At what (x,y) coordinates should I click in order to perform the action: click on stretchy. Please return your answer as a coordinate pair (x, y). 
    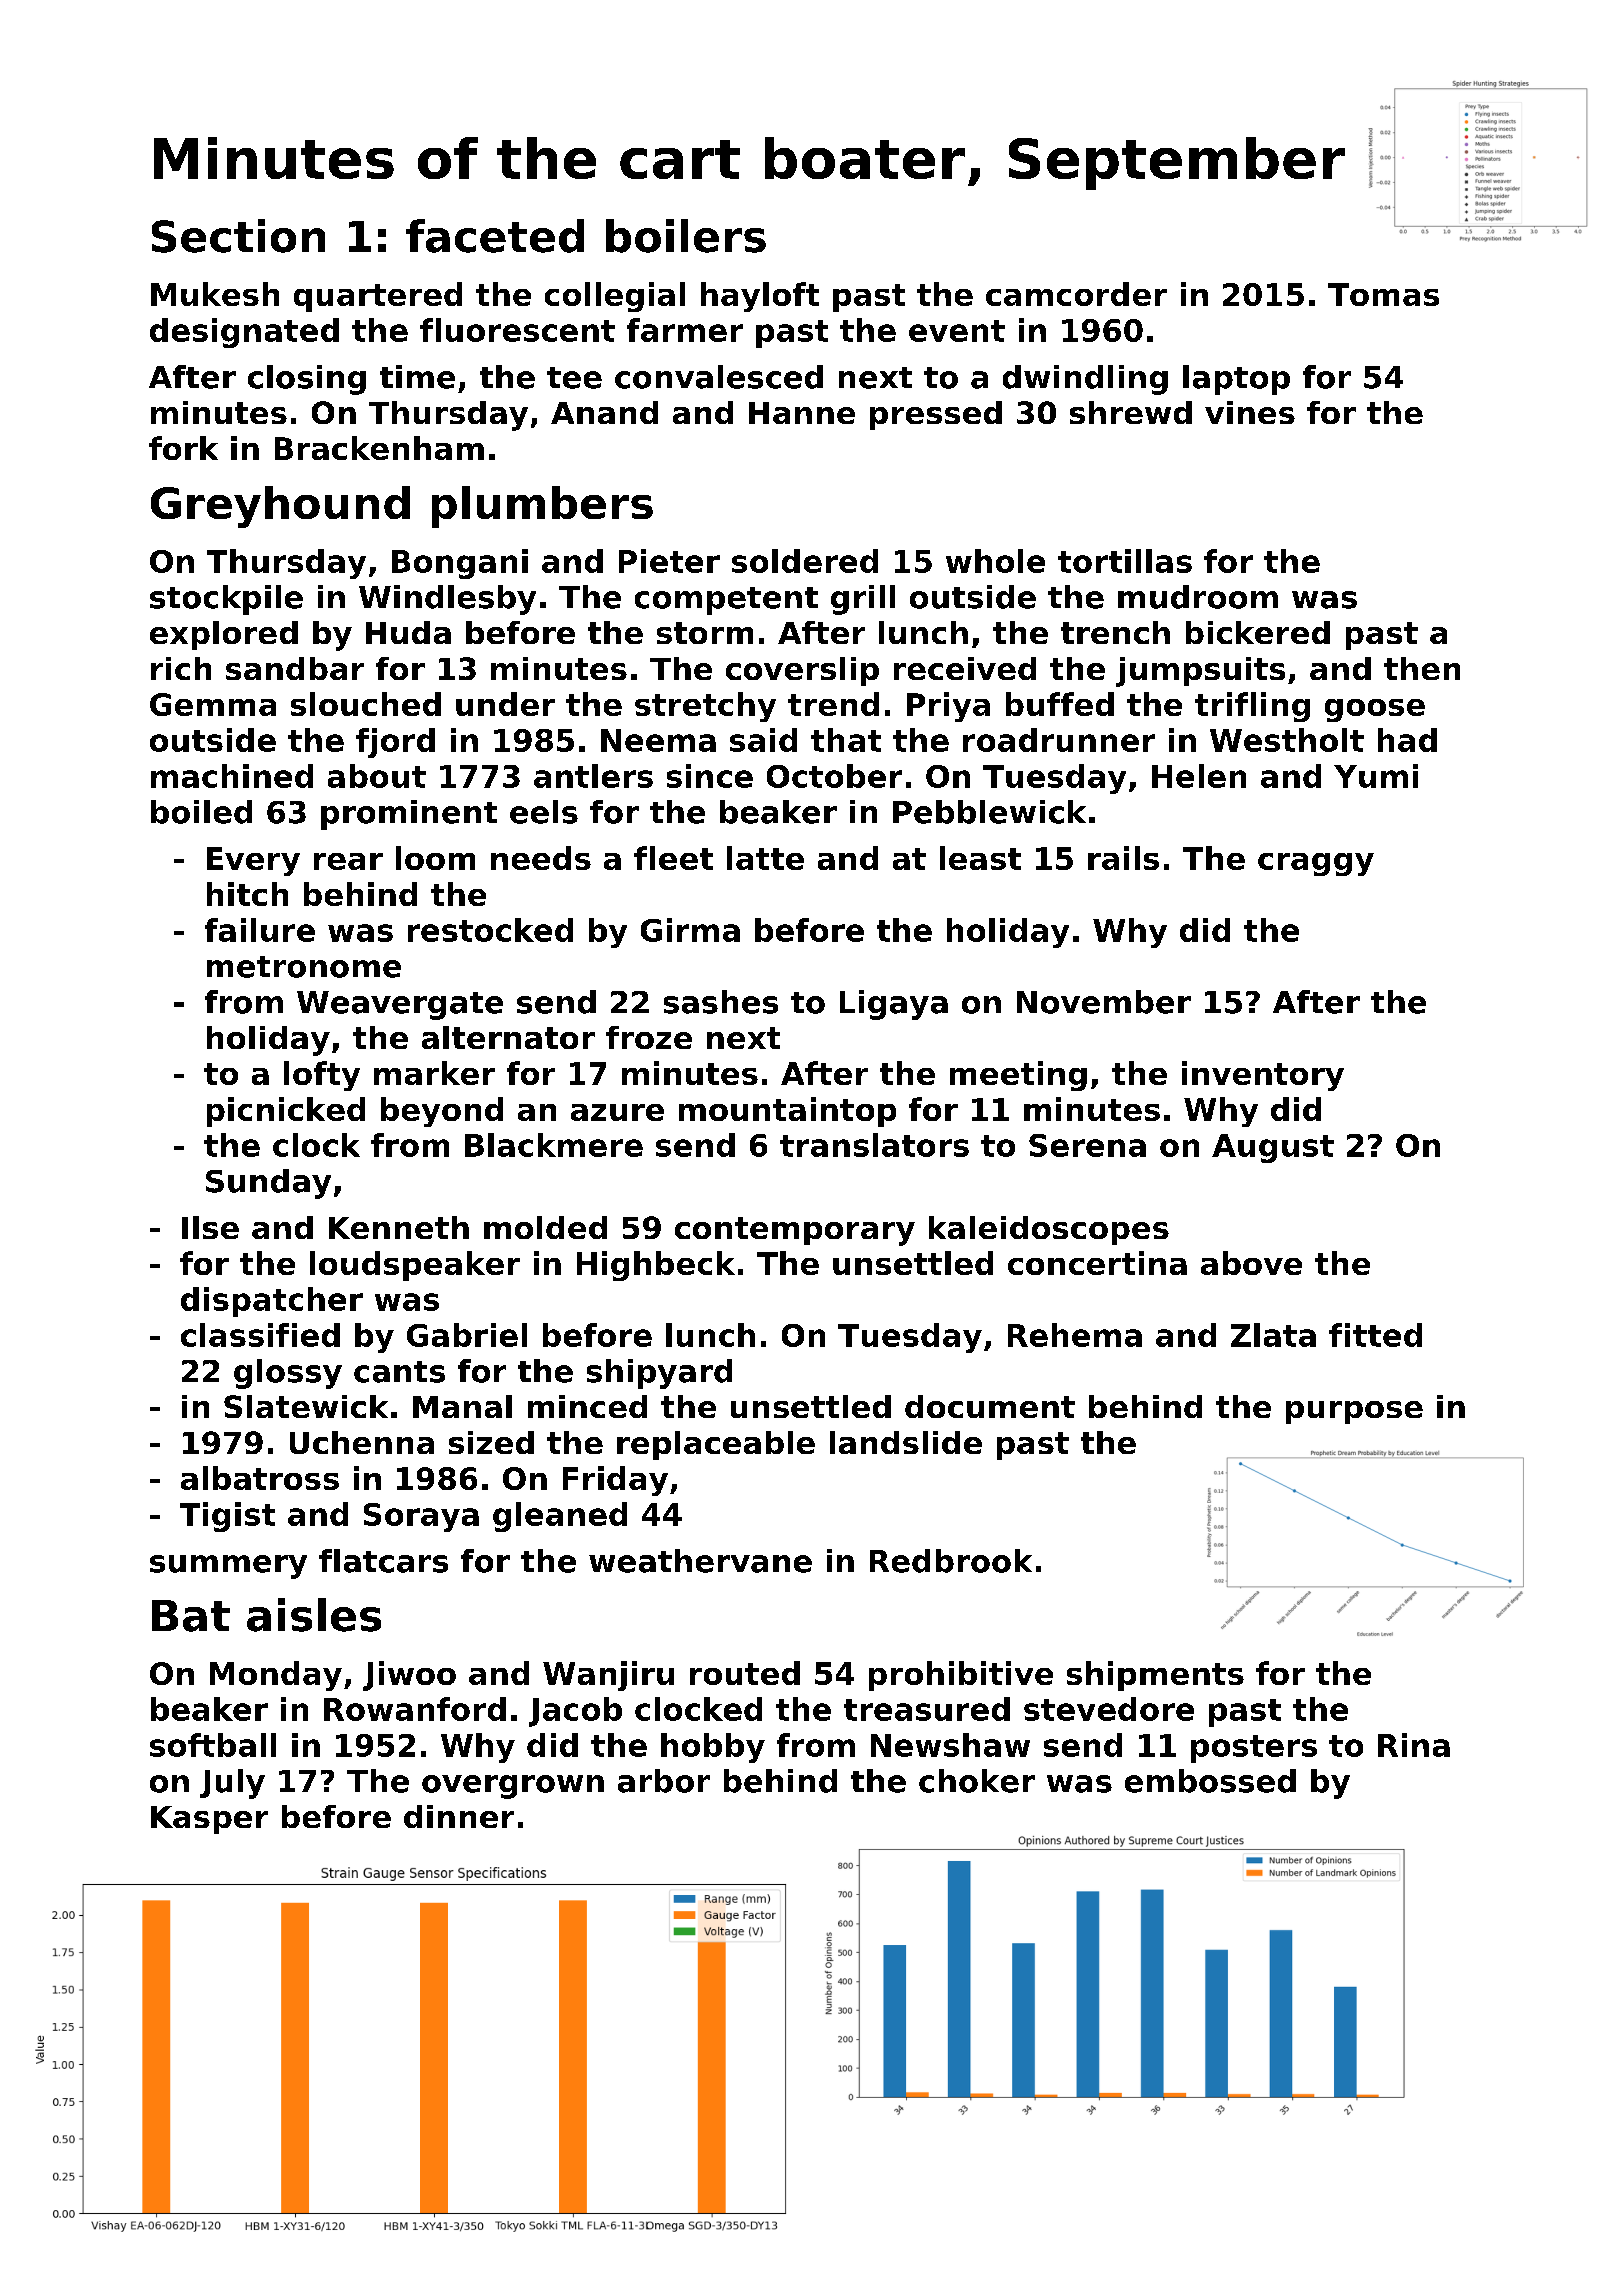
    Looking at the image, I should click on (705, 707).
